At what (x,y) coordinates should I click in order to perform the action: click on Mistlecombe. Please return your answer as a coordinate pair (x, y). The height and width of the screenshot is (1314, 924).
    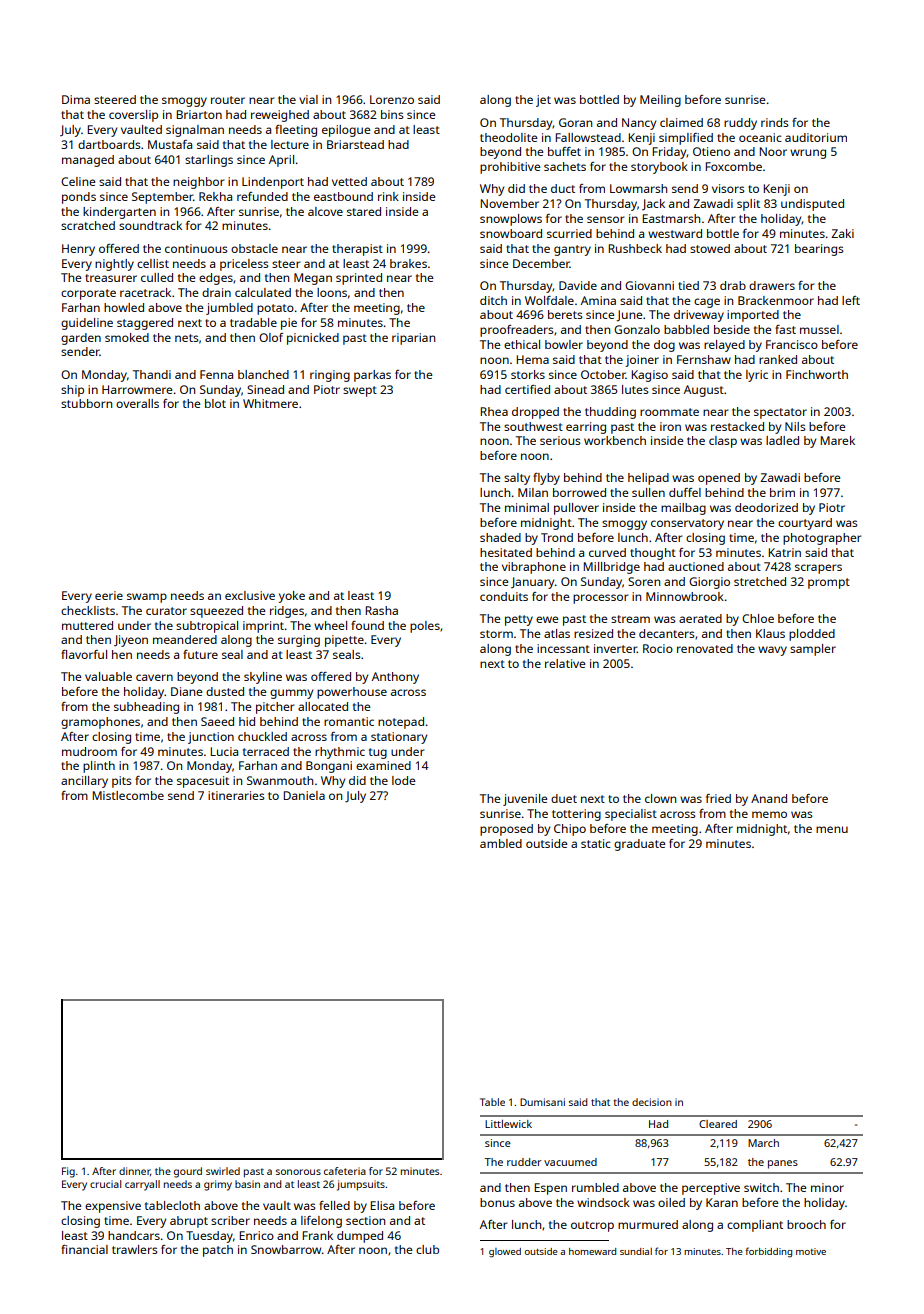
    Looking at the image, I should click on (128, 795).
